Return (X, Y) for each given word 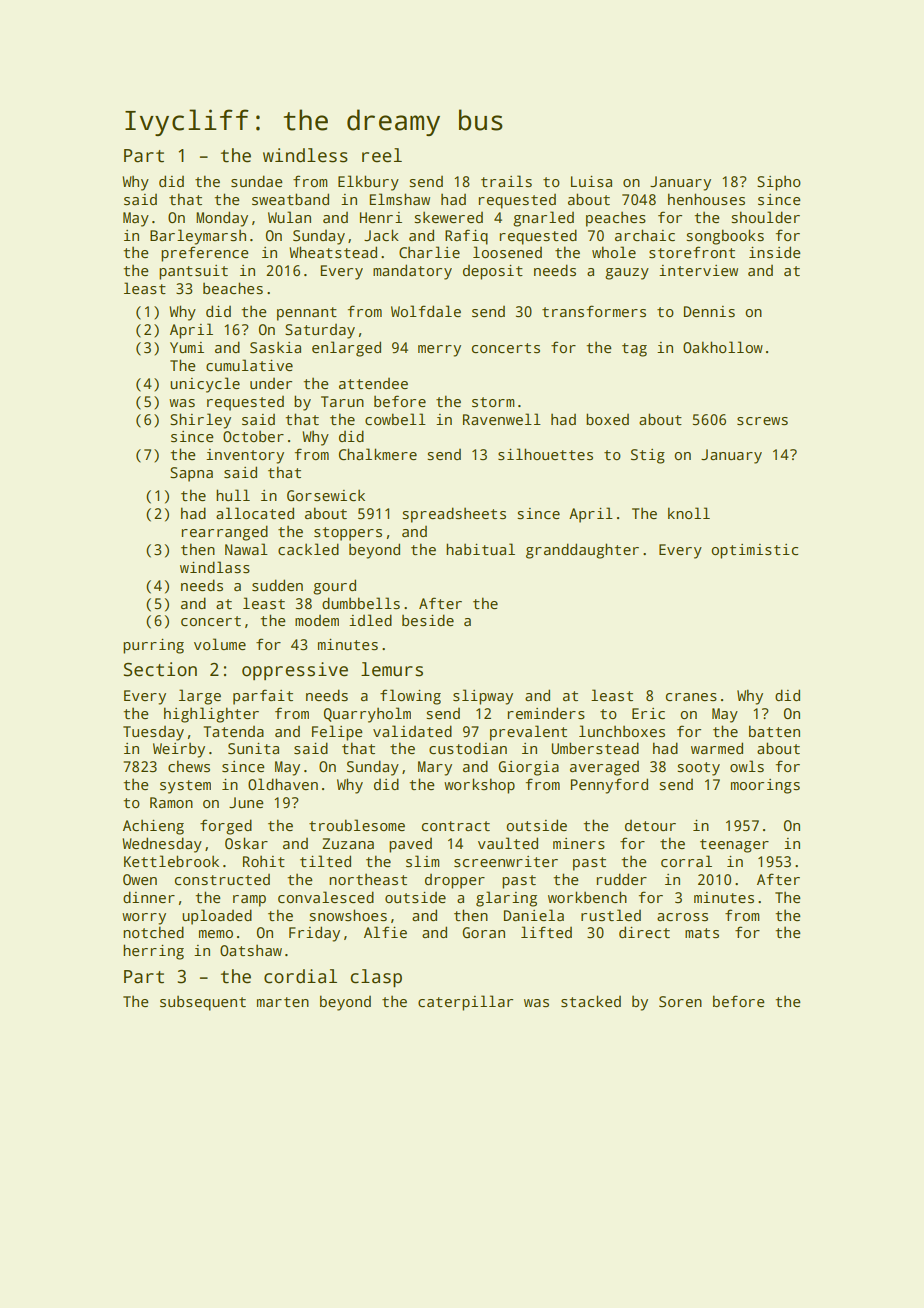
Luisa (591, 181)
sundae (256, 181)
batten (774, 731)
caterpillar (465, 1003)
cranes (691, 697)
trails (506, 181)
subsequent (203, 1003)
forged (226, 827)
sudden (277, 585)
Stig (648, 456)
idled (370, 620)
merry (439, 351)
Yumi (187, 347)
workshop (479, 786)
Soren (680, 1001)
